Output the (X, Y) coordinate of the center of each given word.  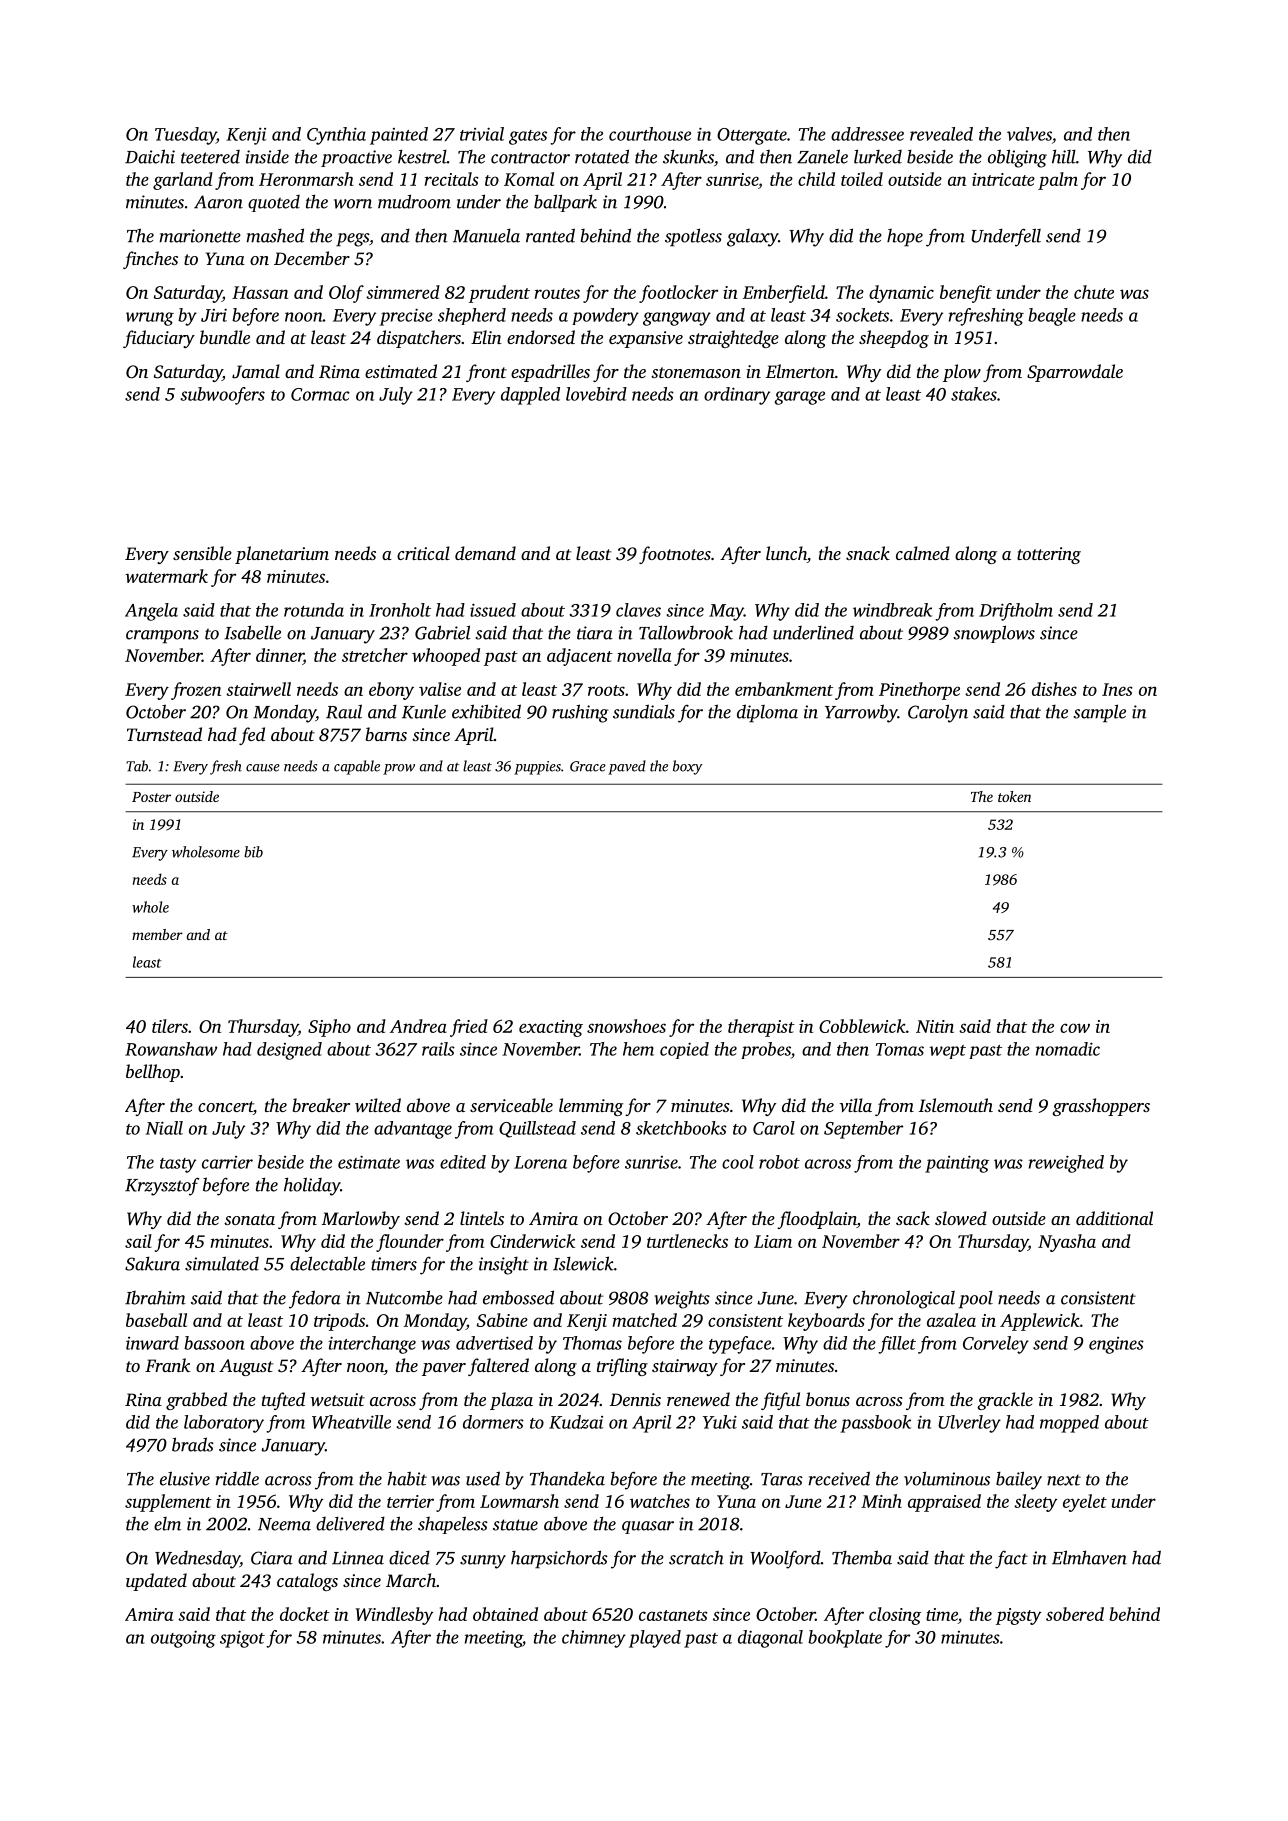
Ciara (272, 1558)
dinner (279, 656)
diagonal (770, 1639)
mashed (275, 235)
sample (1099, 713)
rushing (580, 713)
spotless (693, 237)
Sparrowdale (1075, 373)
